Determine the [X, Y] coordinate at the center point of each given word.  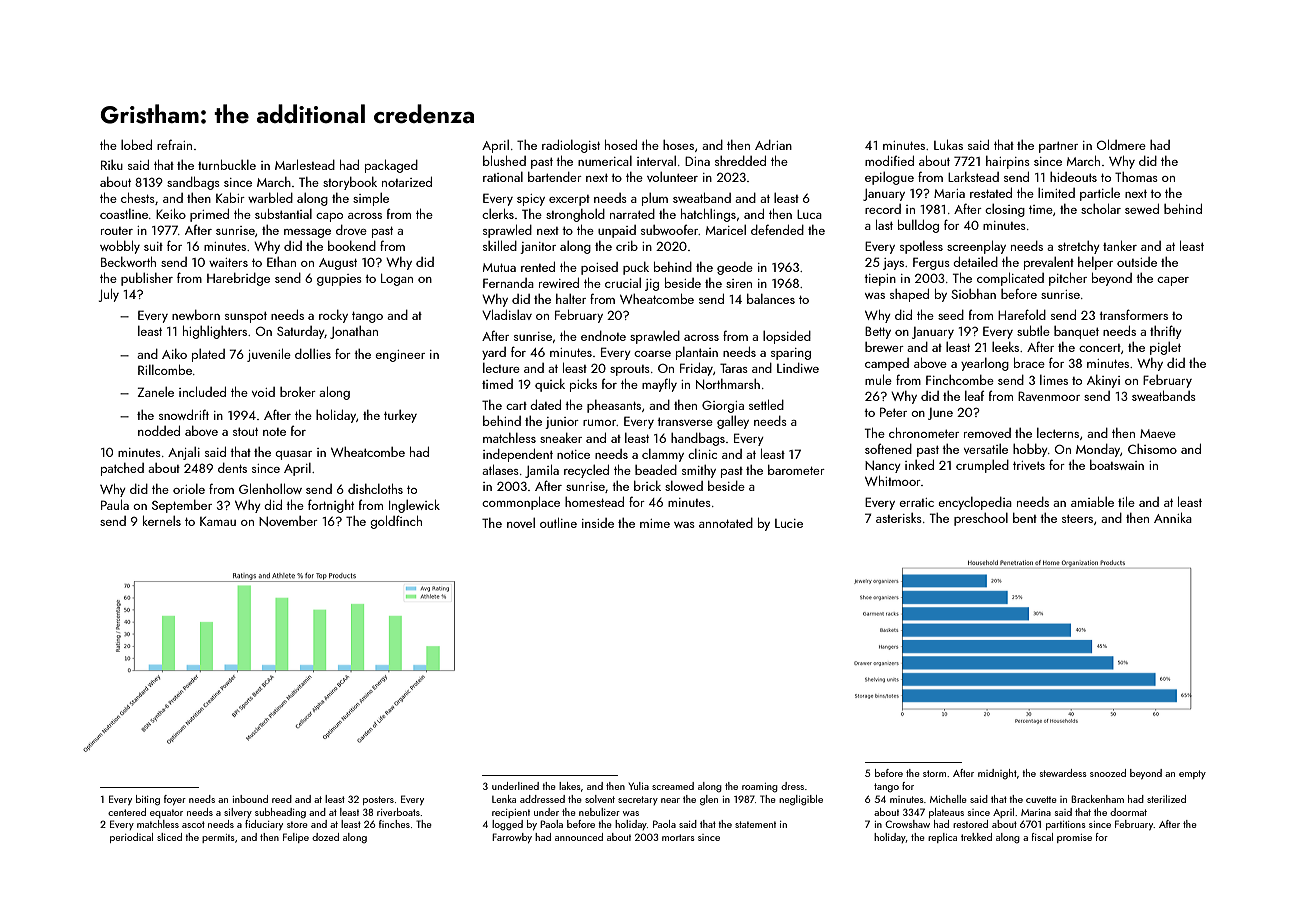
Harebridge [238, 279]
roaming [760, 788]
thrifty [1166, 332]
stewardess [1063, 773]
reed [282, 799]
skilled [500, 245]
